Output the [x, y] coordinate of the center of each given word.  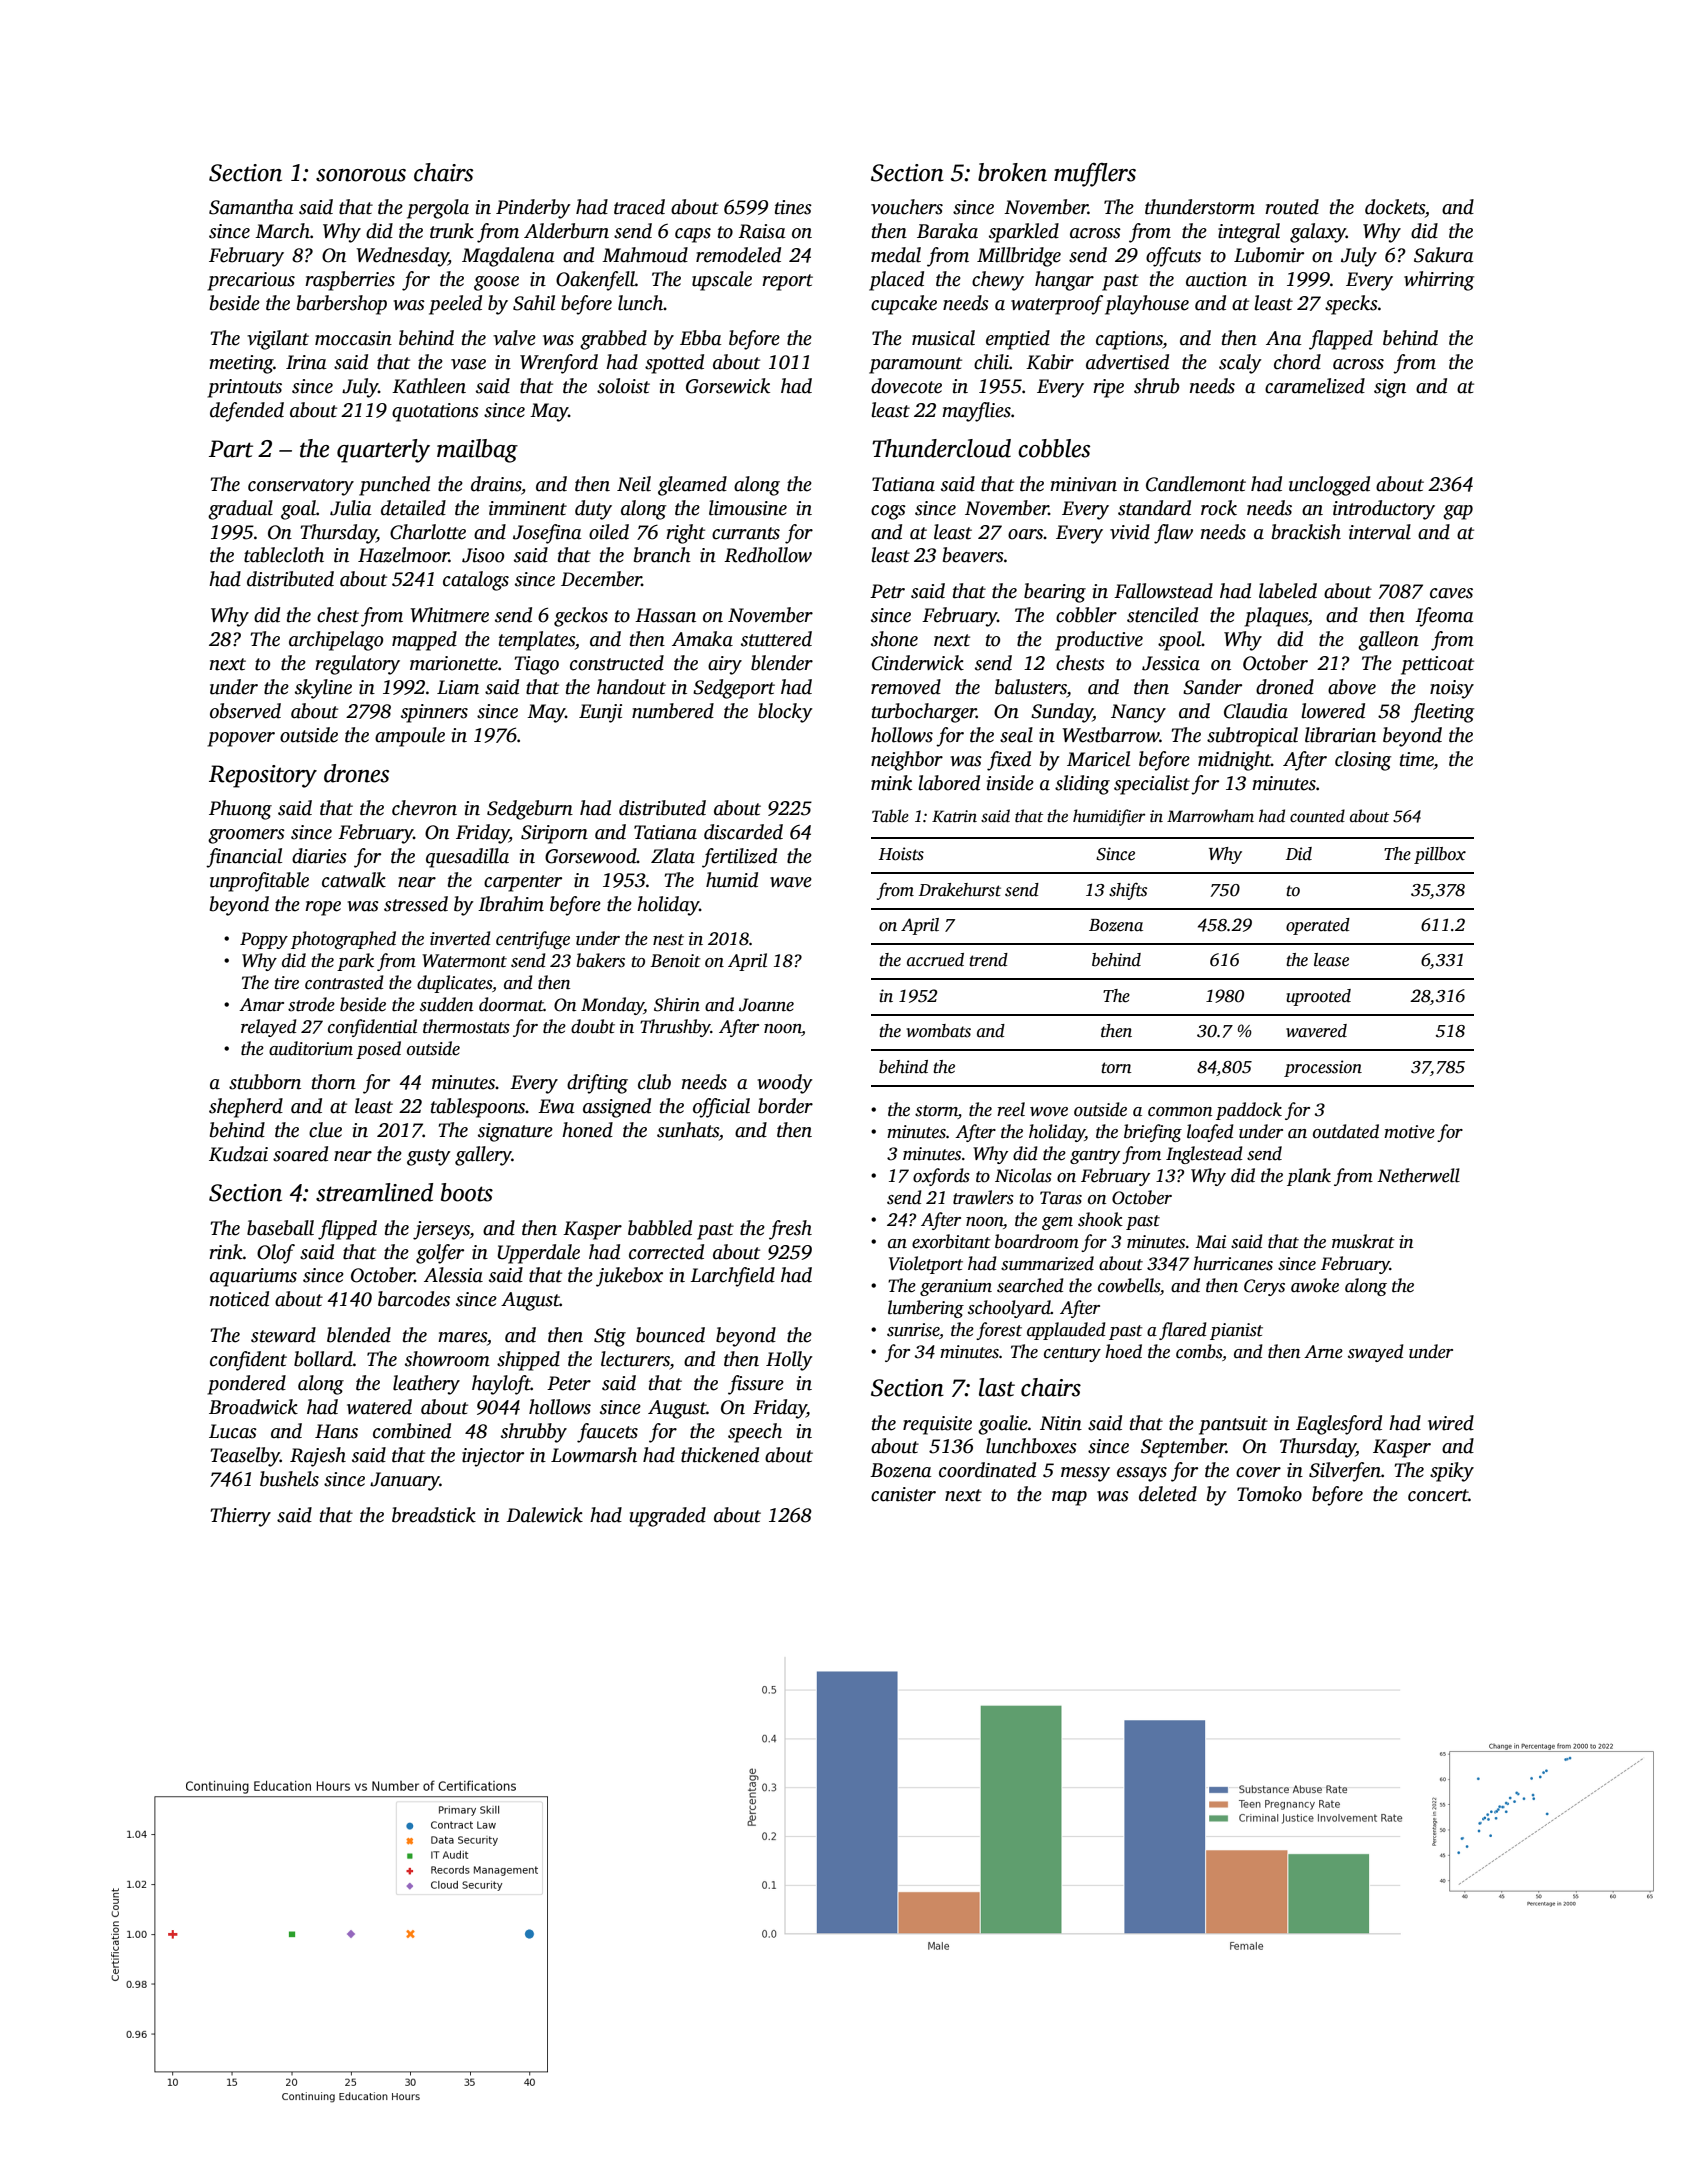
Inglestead [1204, 1155]
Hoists [901, 854]
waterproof [1057, 305]
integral [1249, 233]
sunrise [913, 1330]
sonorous [361, 175]
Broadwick [253, 1407]
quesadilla [467, 858]
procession [1323, 1068]
